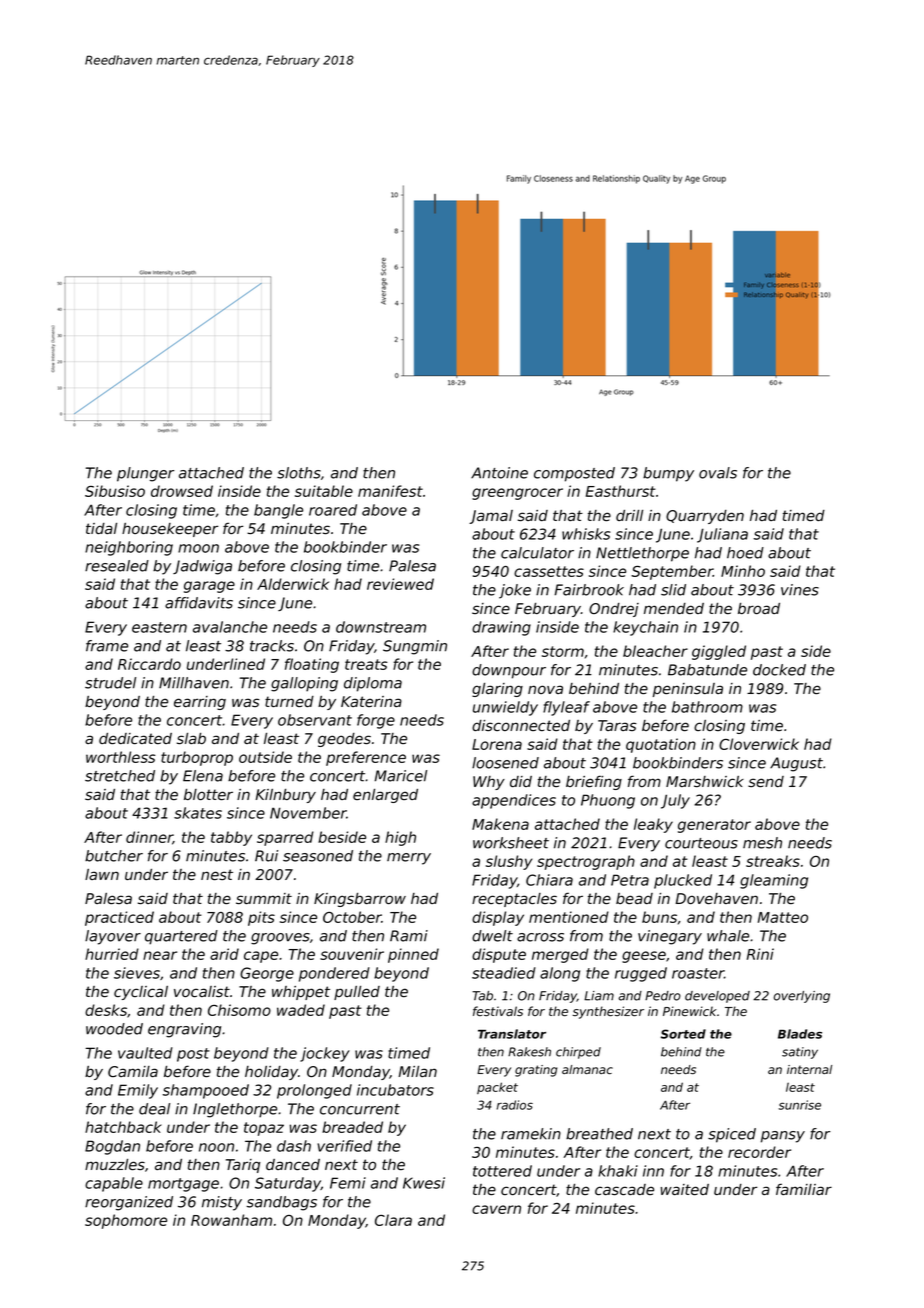 The image size is (924, 1308). I want to click on sloths, so click(299, 473).
